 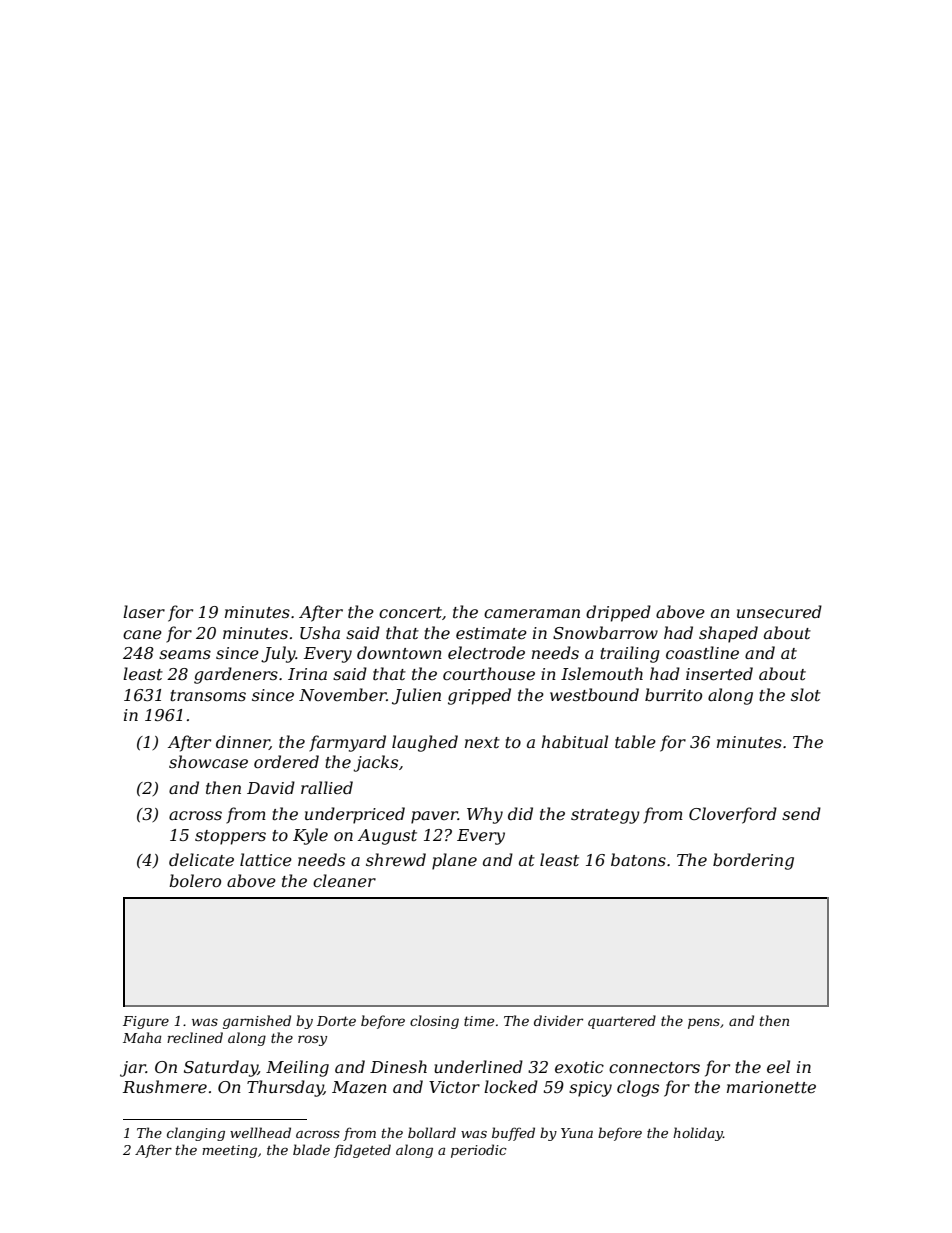 What do you see at coordinates (142, 634) in the document?
I see `cane` at bounding box center [142, 634].
